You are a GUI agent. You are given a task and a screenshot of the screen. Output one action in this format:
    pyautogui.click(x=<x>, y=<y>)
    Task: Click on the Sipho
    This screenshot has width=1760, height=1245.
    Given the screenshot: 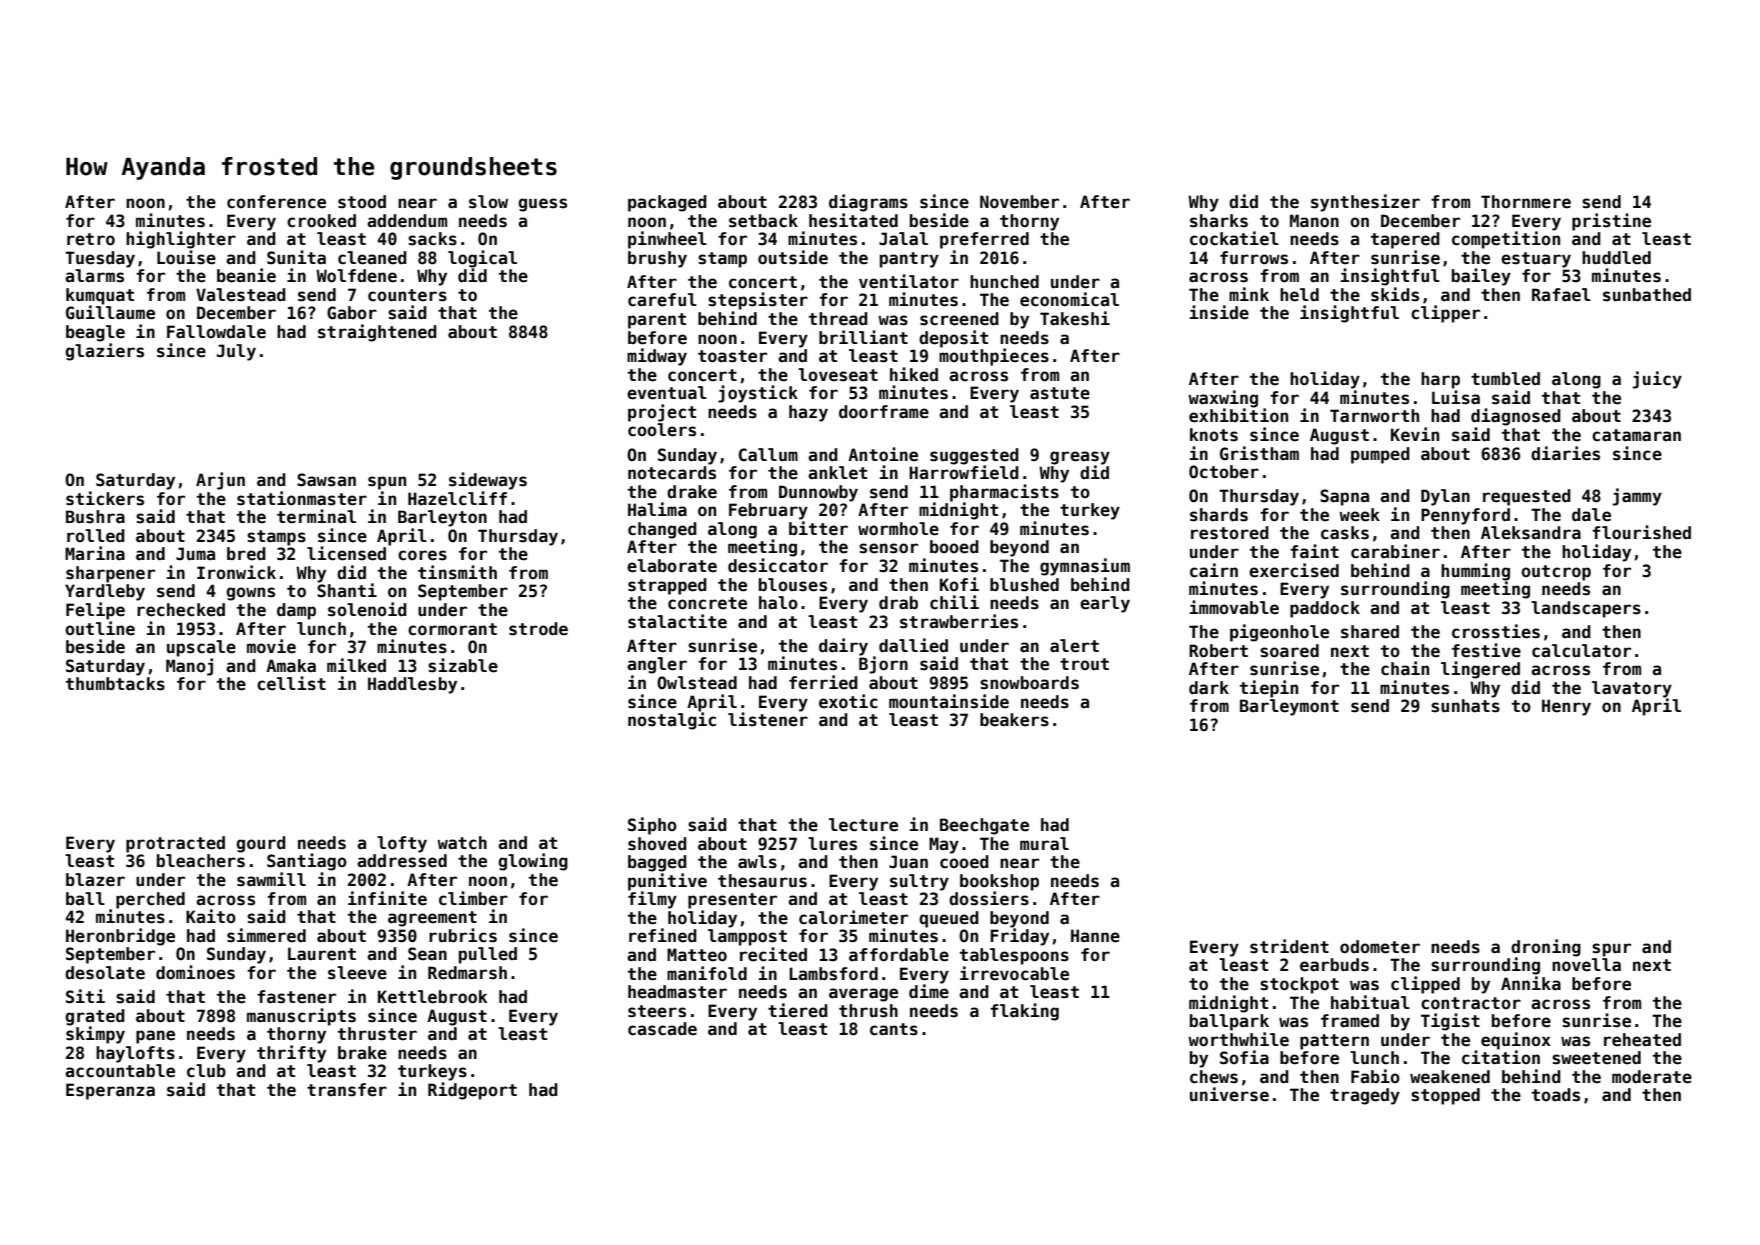 What is the action you would take?
    pyautogui.click(x=652, y=826)
